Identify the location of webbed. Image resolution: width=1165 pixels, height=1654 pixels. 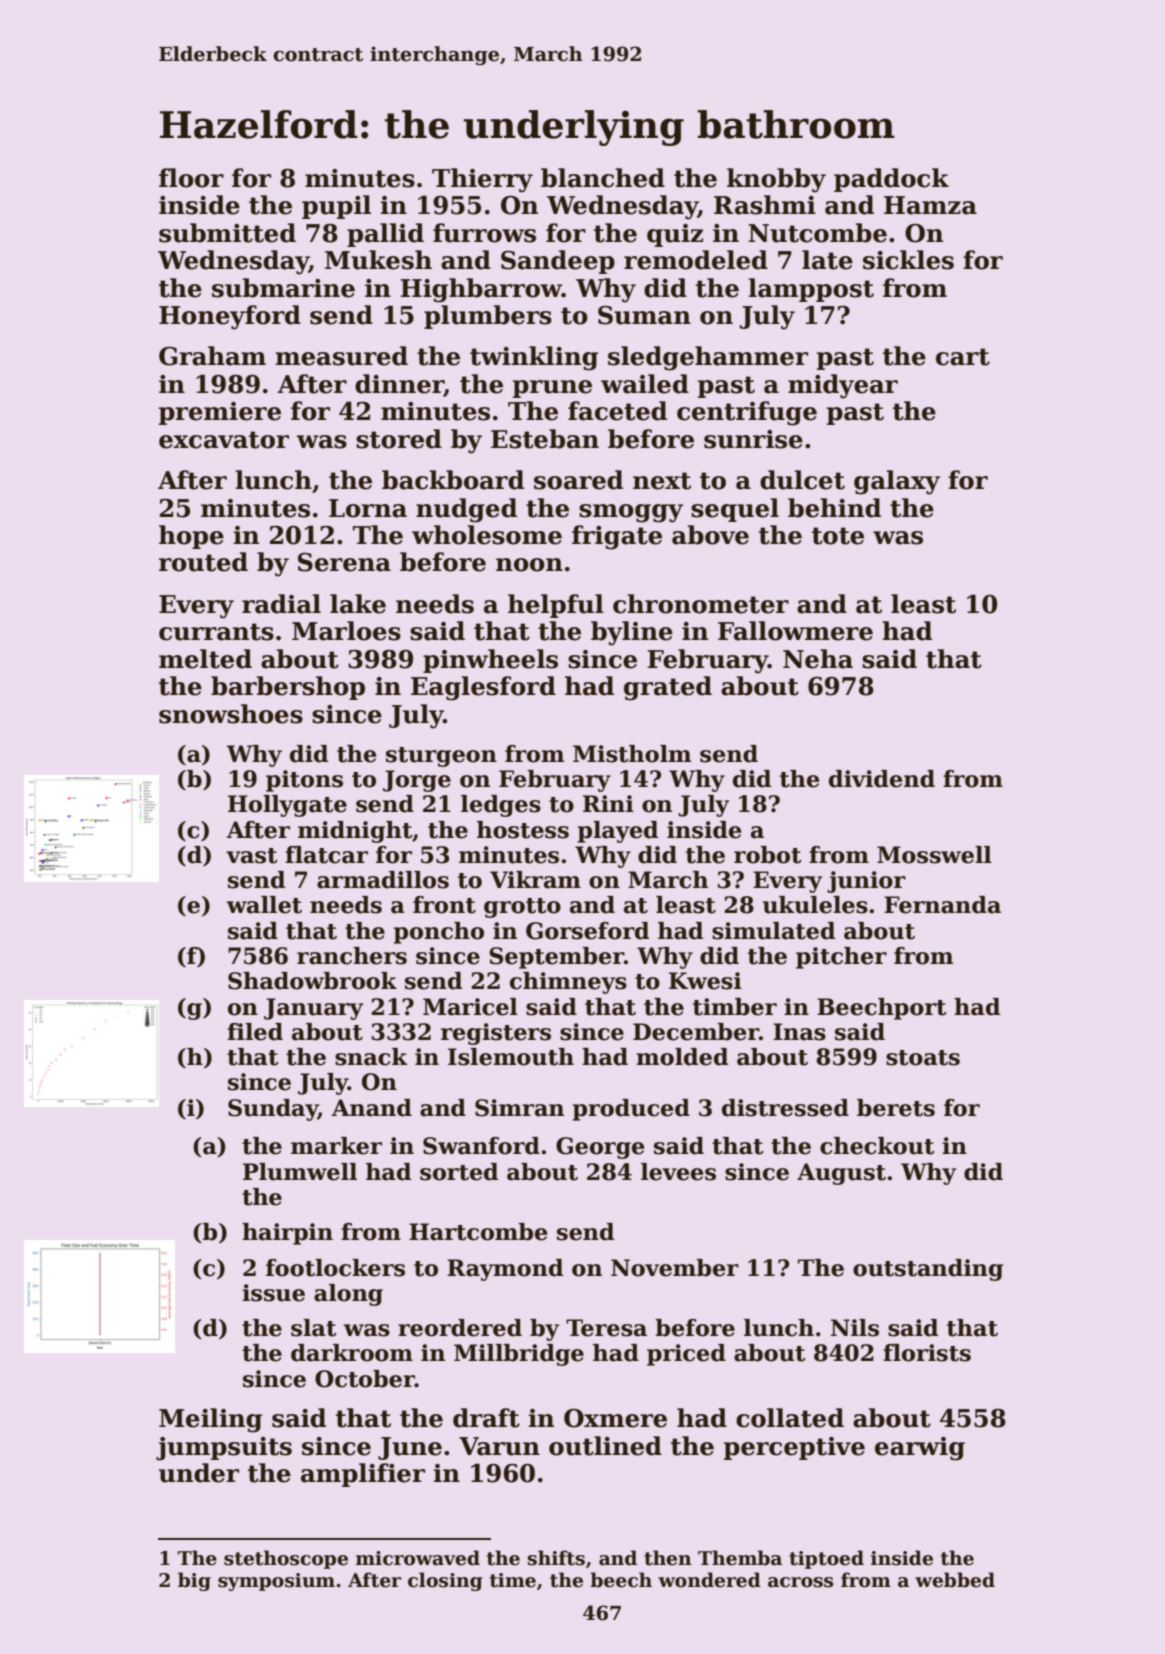
(955, 1580).
